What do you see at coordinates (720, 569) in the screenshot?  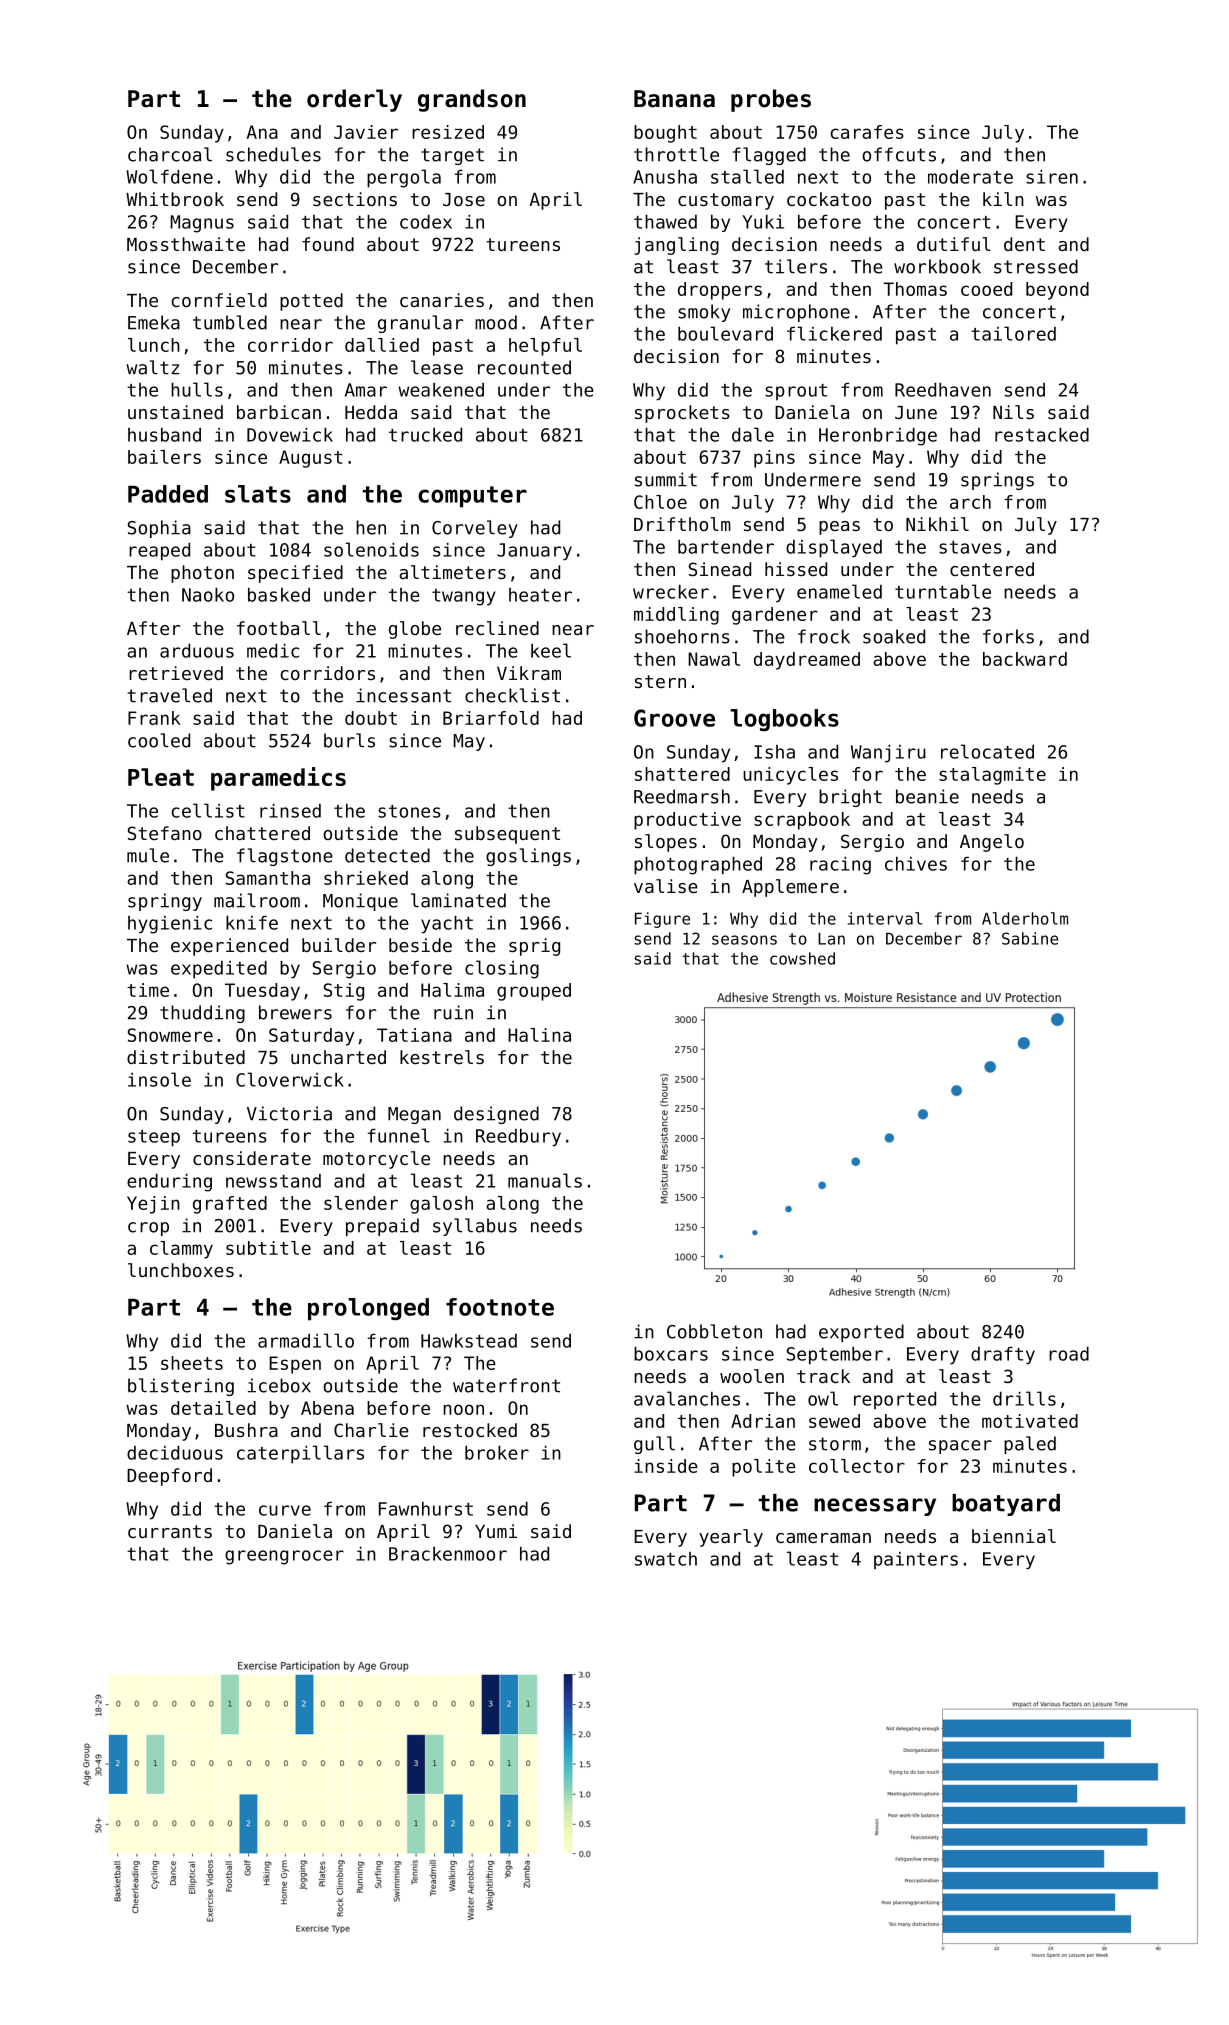 I see `Sinead` at bounding box center [720, 569].
